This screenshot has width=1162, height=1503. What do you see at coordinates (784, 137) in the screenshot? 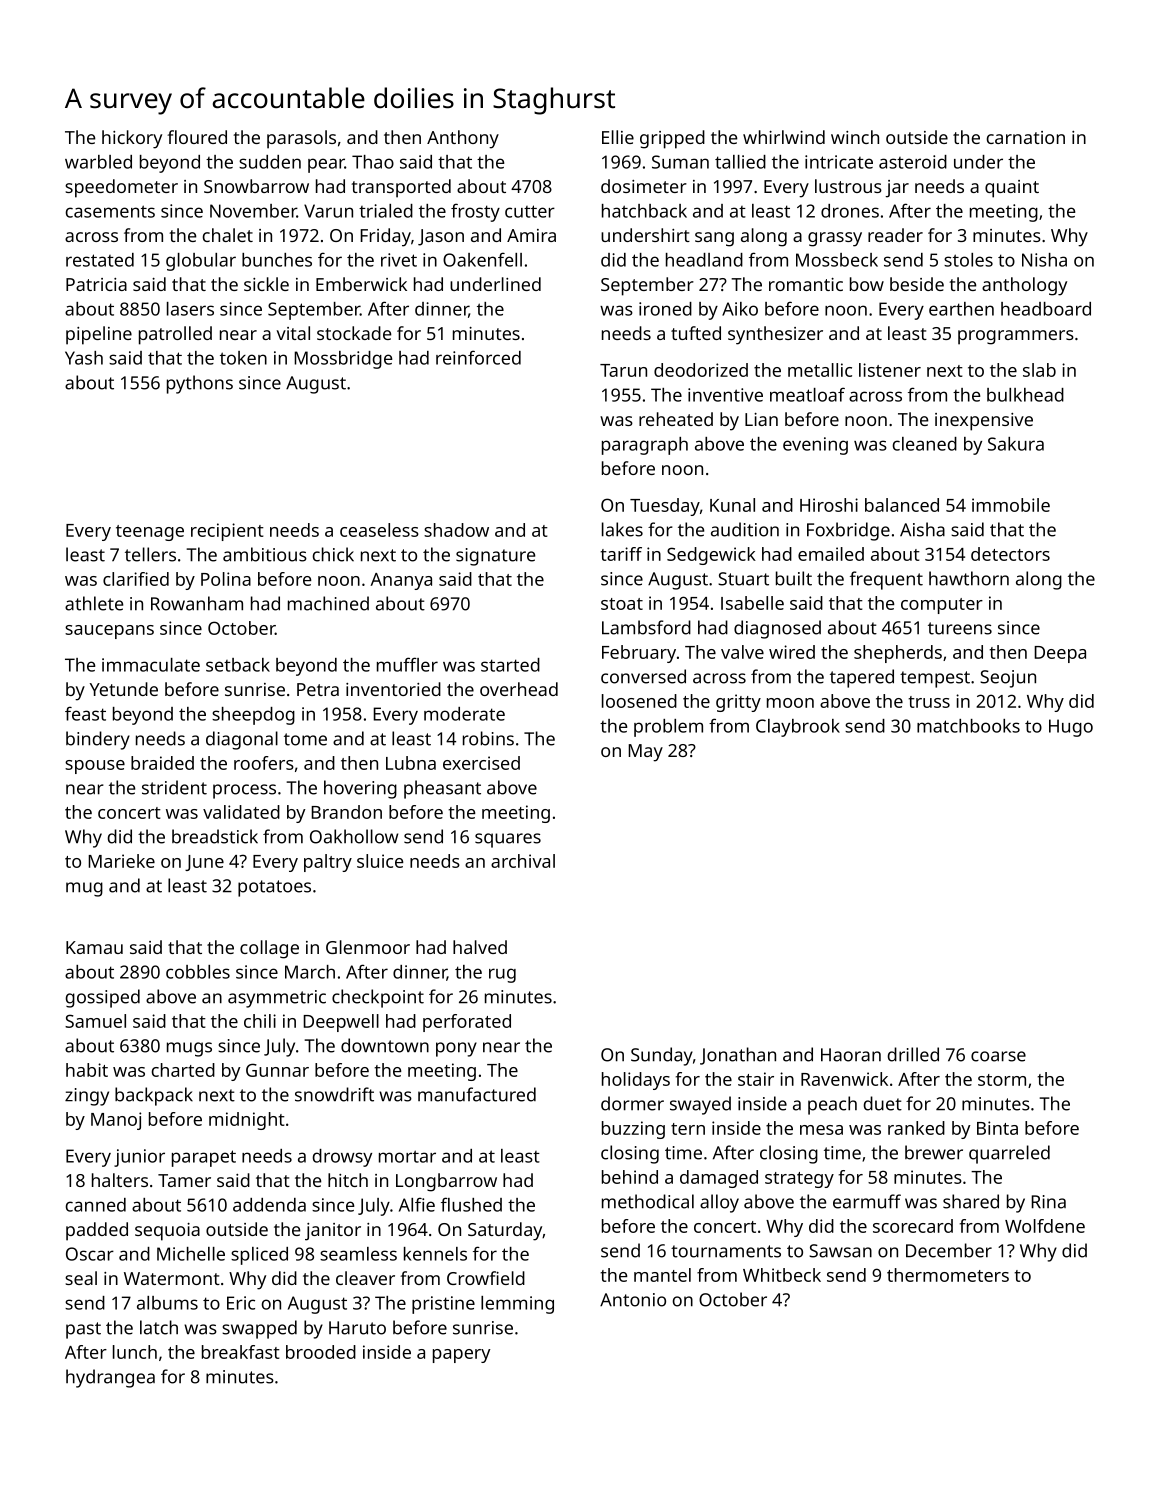
I see `whirlwind` at bounding box center [784, 137].
